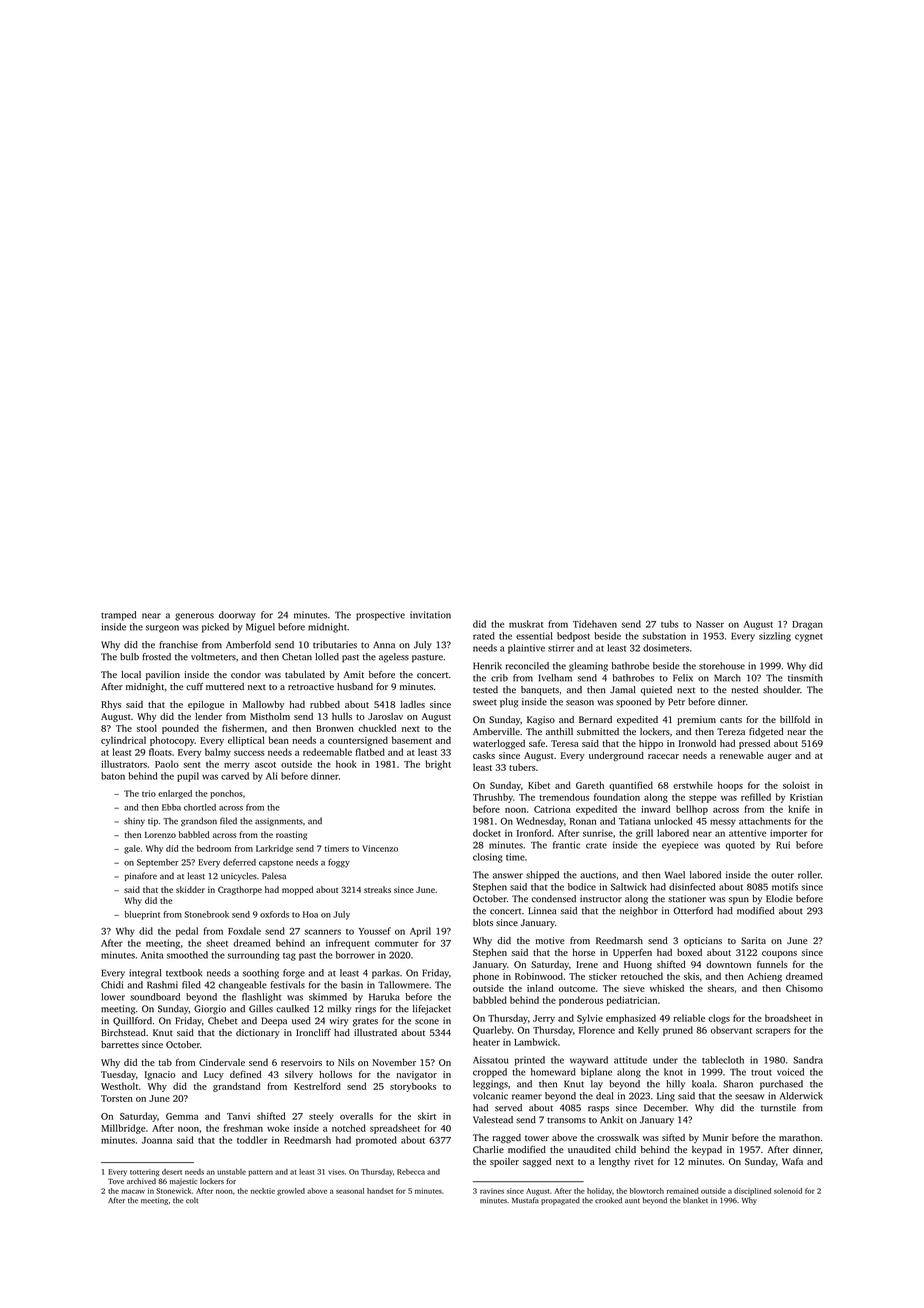  I want to click on Miguel, so click(260, 628).
